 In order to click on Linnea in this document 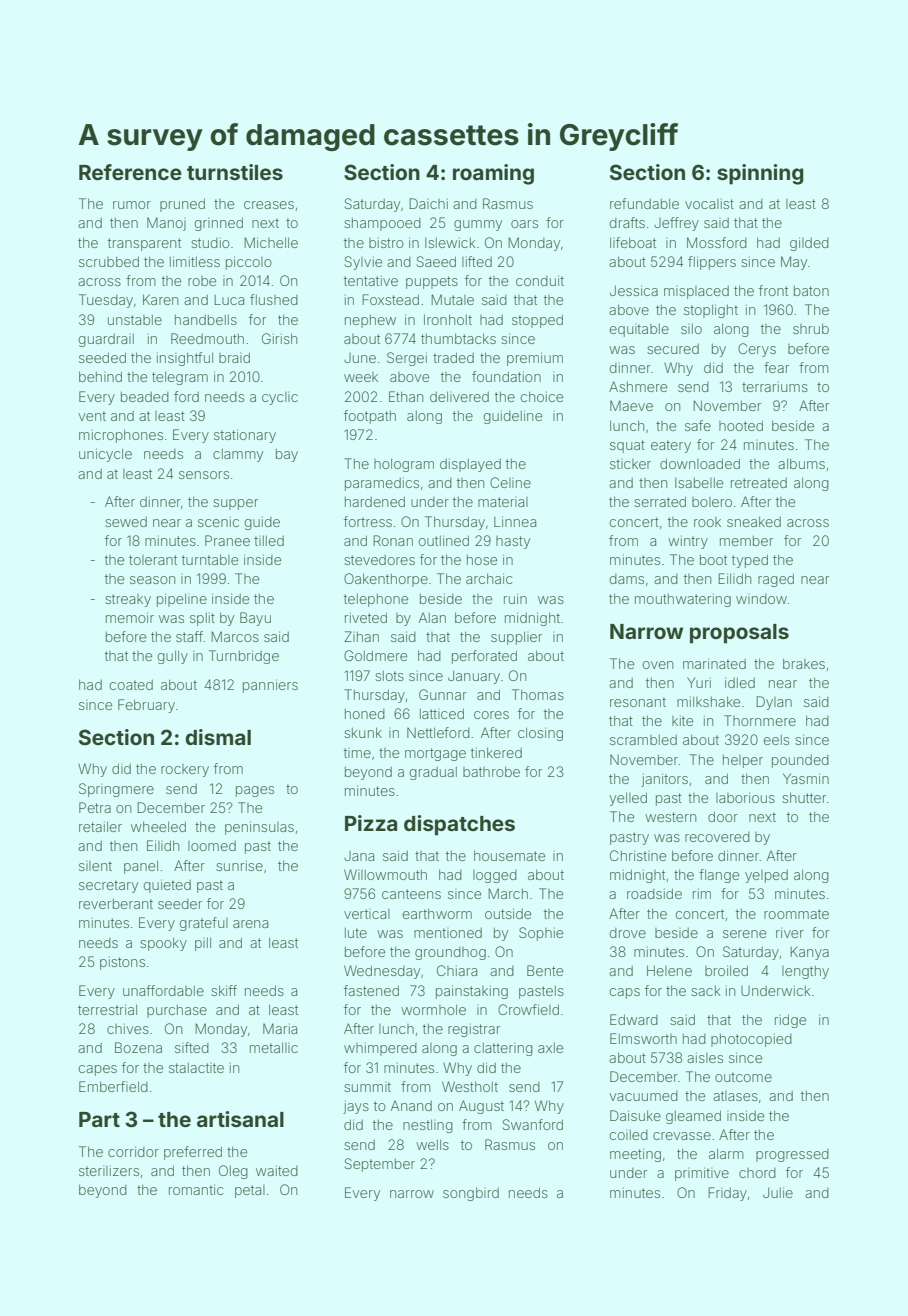, I will do `click(515, 521)`.
